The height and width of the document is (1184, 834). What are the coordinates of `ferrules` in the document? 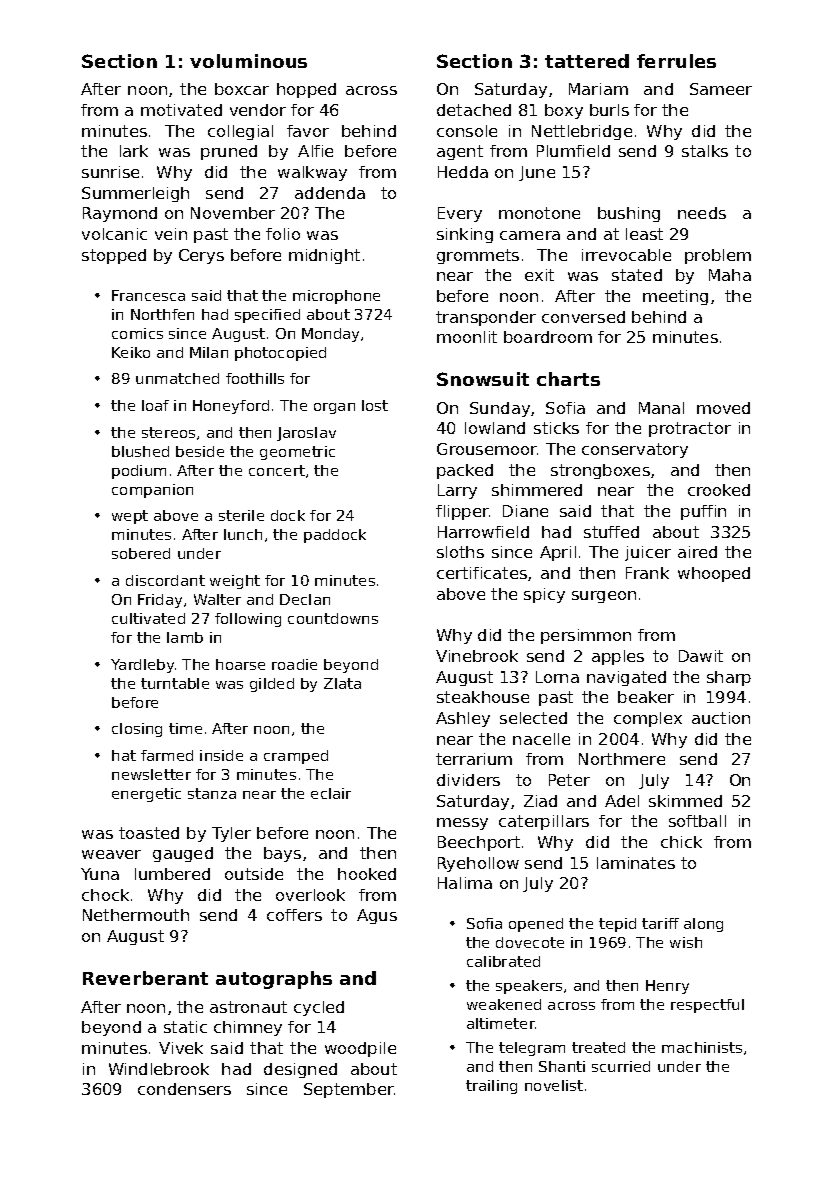 It's located at (676, 61).
